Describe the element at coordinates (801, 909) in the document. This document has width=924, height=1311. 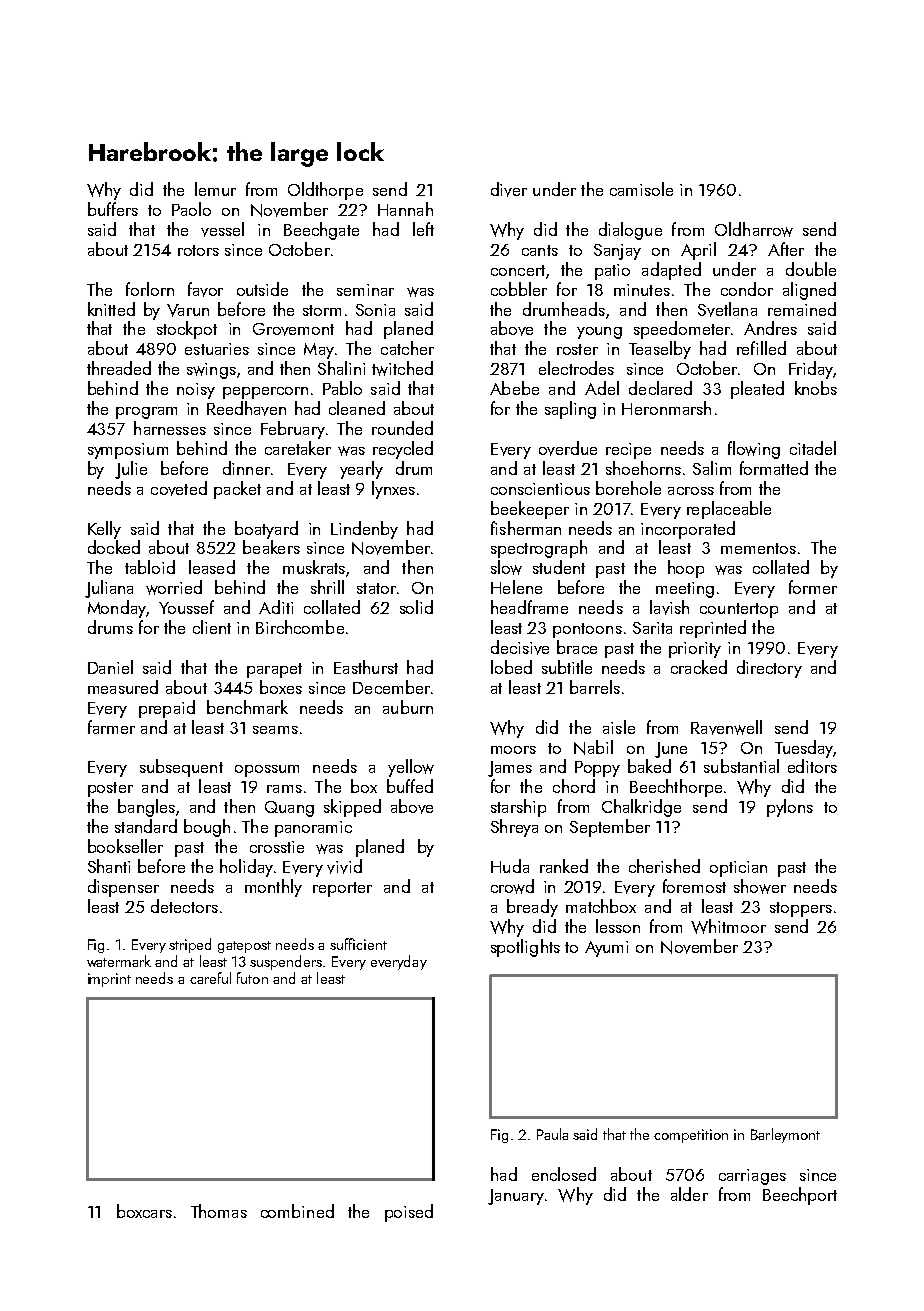
I see `stoppers` at that location.
